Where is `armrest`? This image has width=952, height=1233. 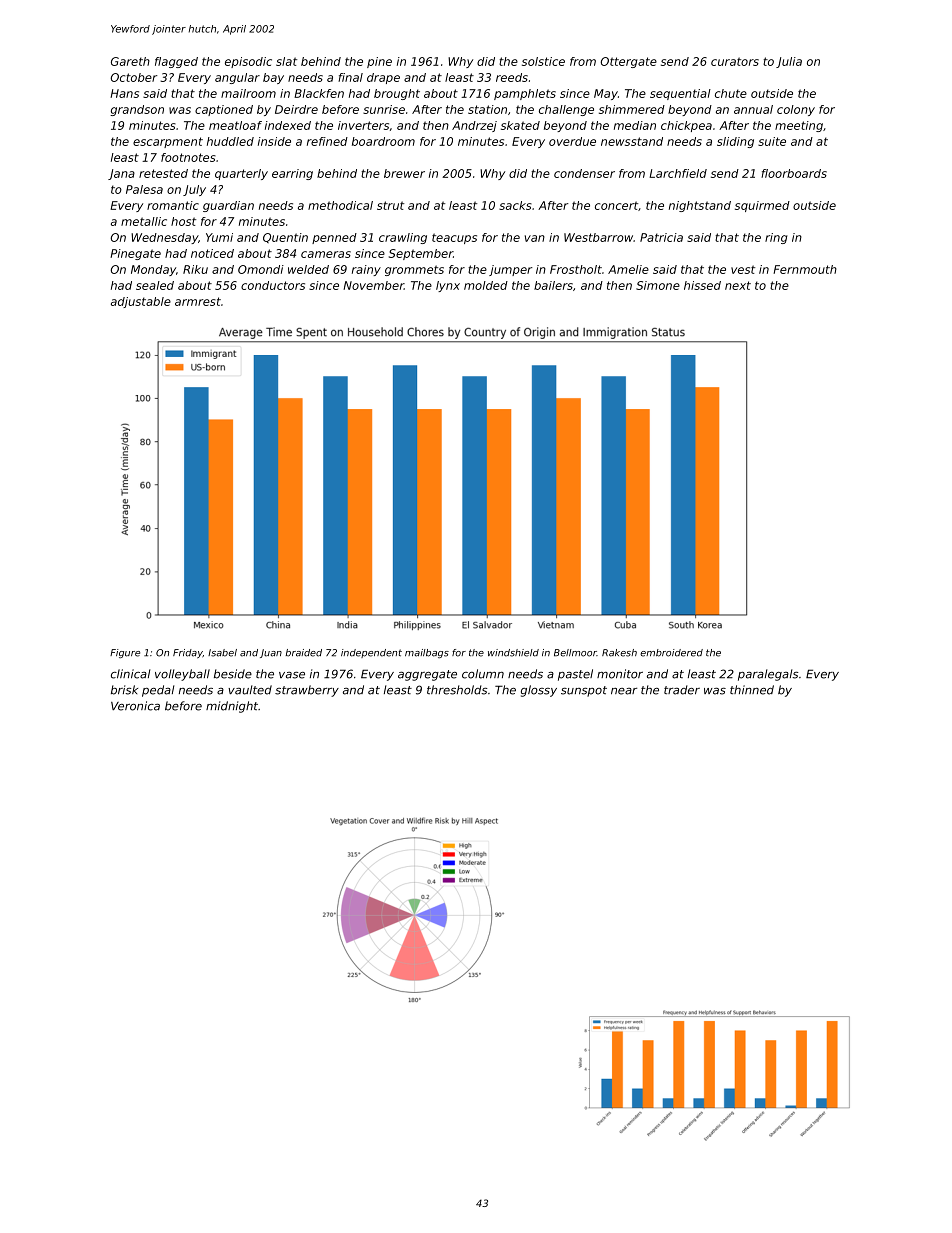
armrest is located at coordinates (198, 301).
